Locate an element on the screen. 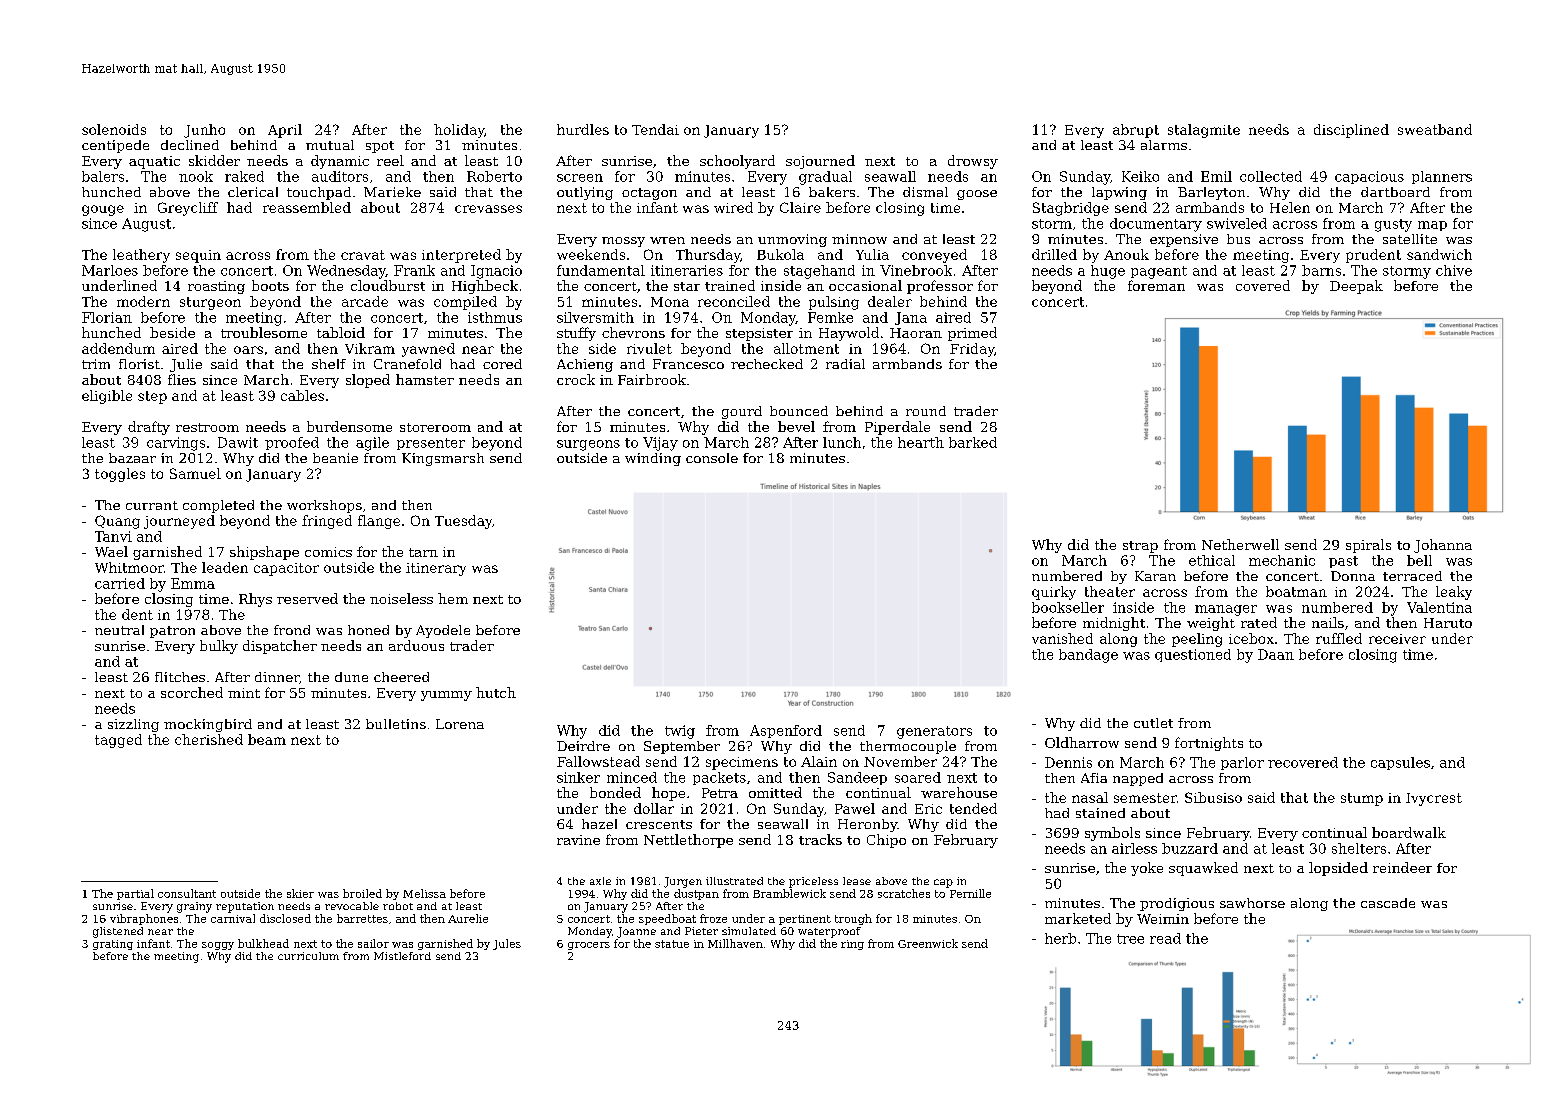 This screenshot has width=1554, height=1099. Greenwick is located at coordinates (928, 943).
